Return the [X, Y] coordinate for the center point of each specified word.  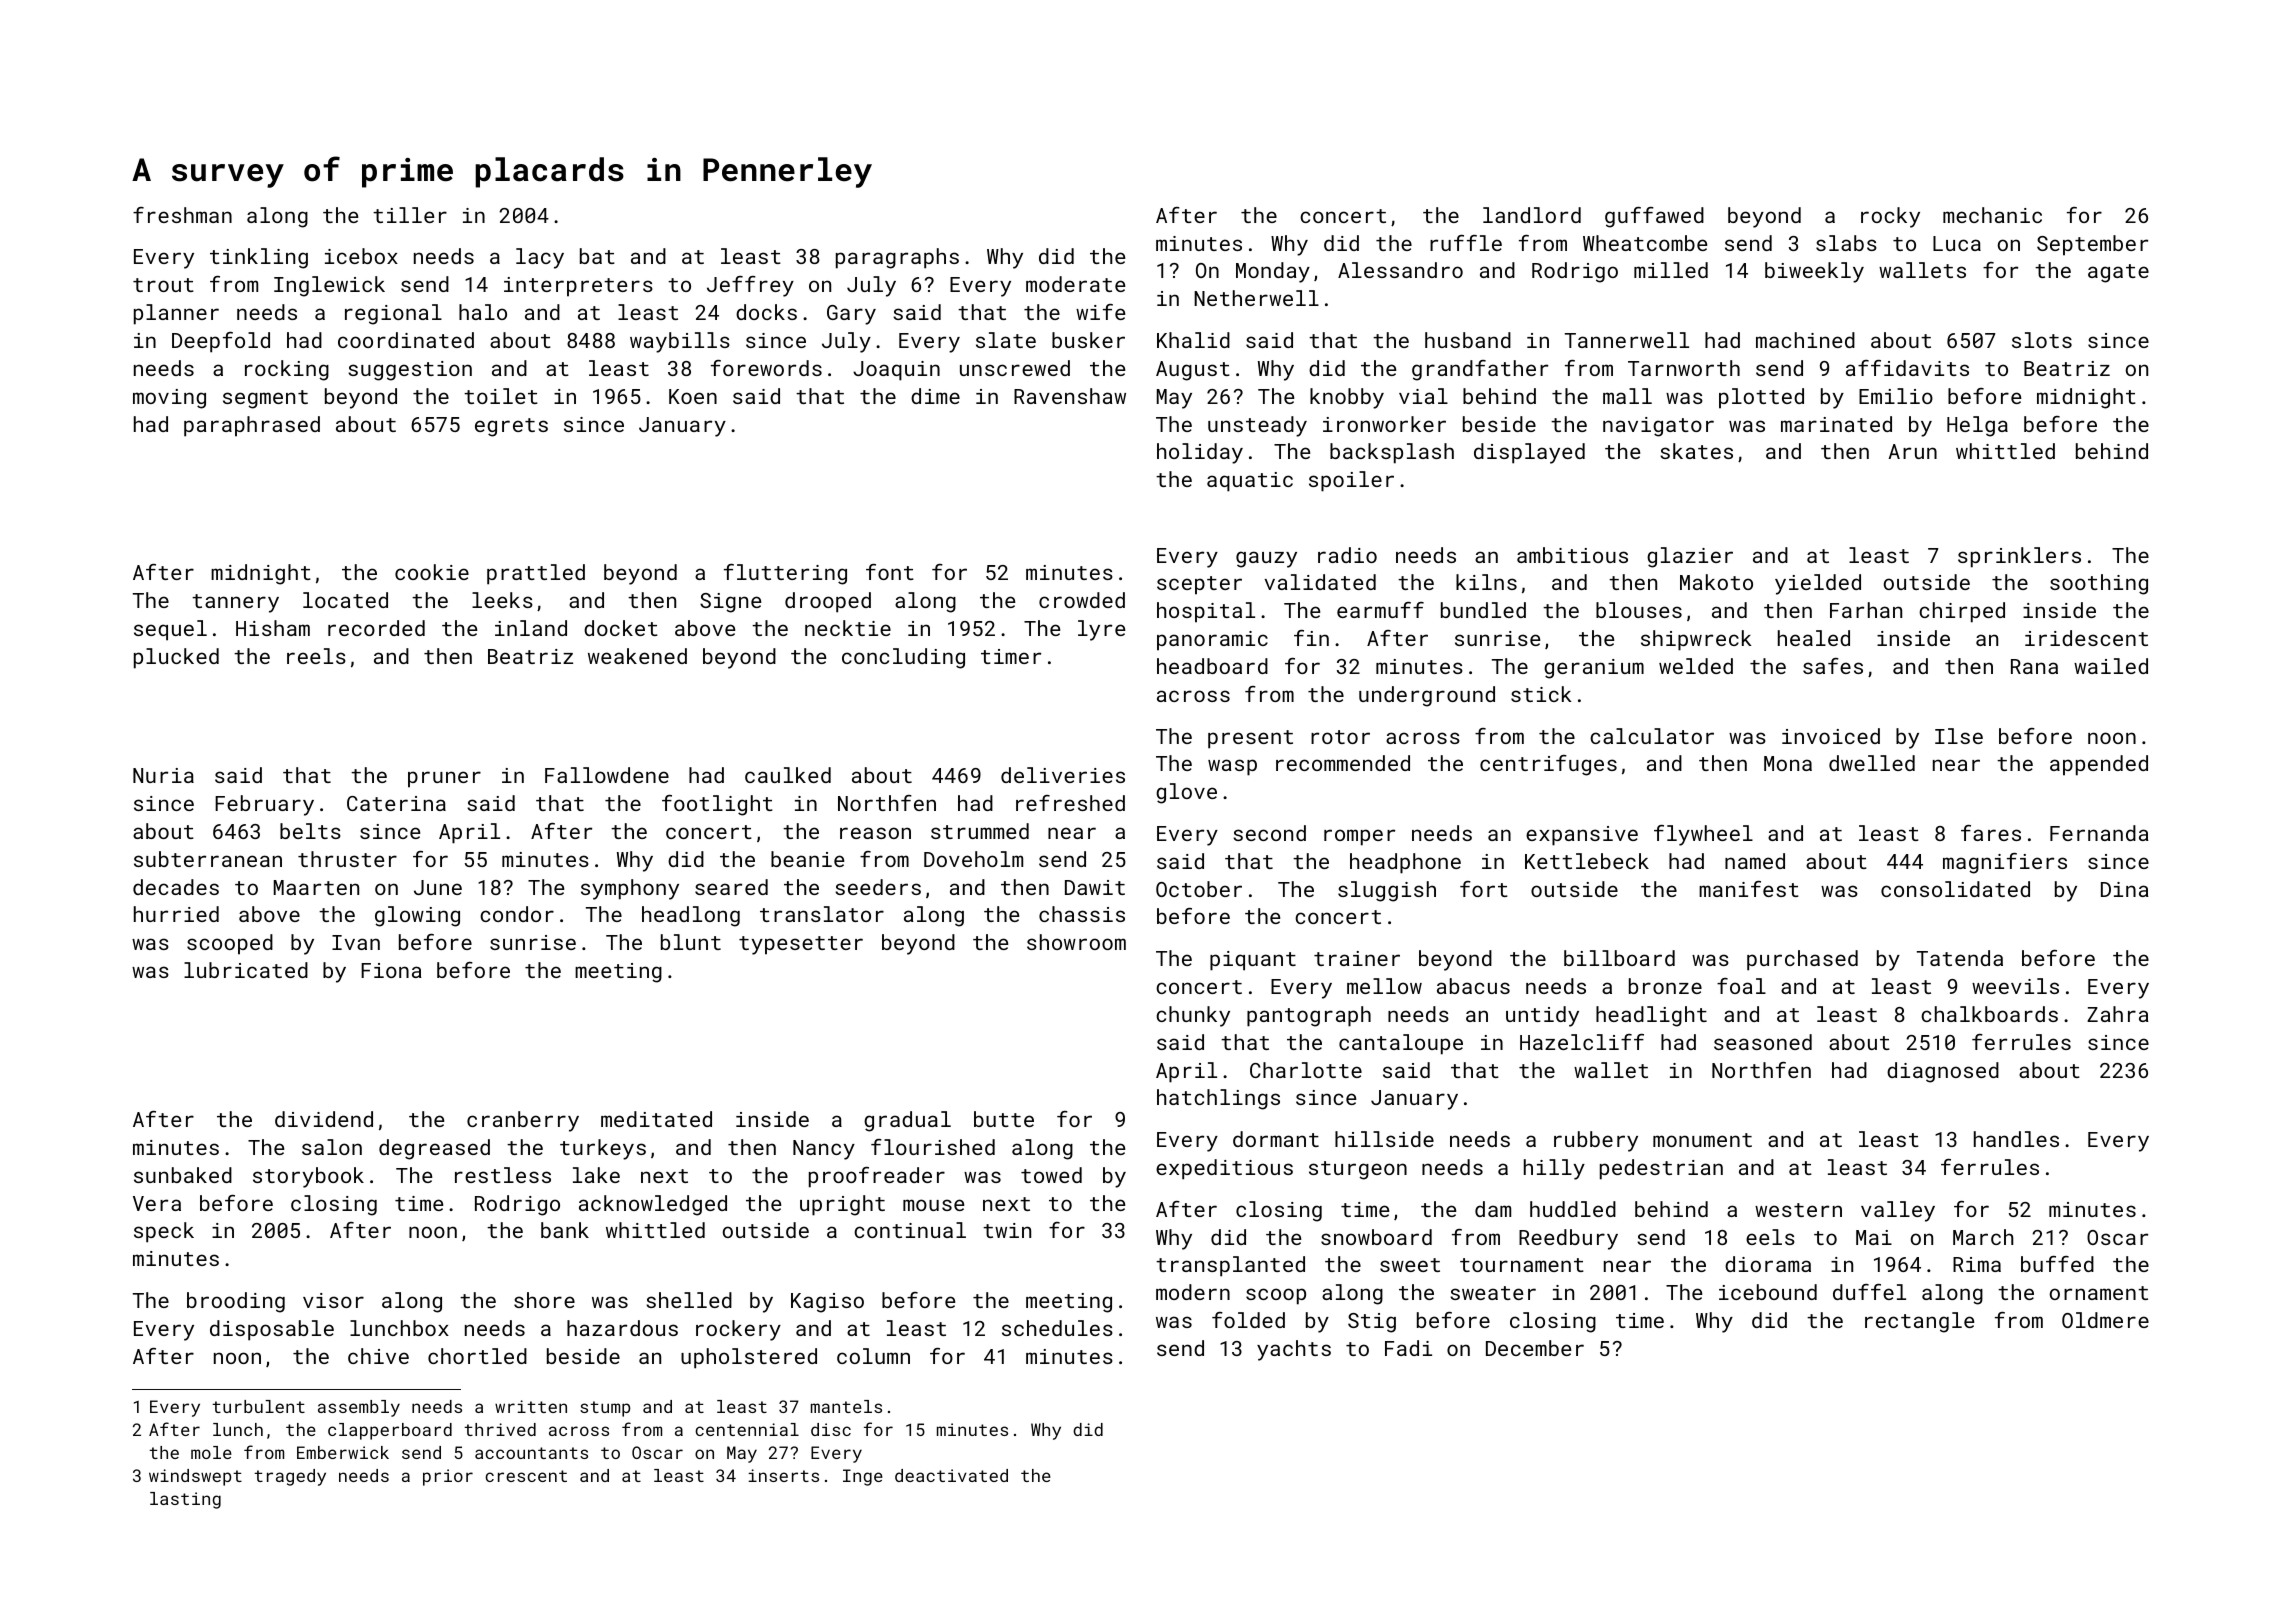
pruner [444, 779]
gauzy [1266, 559]
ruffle [1466, 243]
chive [378, 1356]
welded [1696, 666]
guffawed [1654, 217]
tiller [410, 215]
